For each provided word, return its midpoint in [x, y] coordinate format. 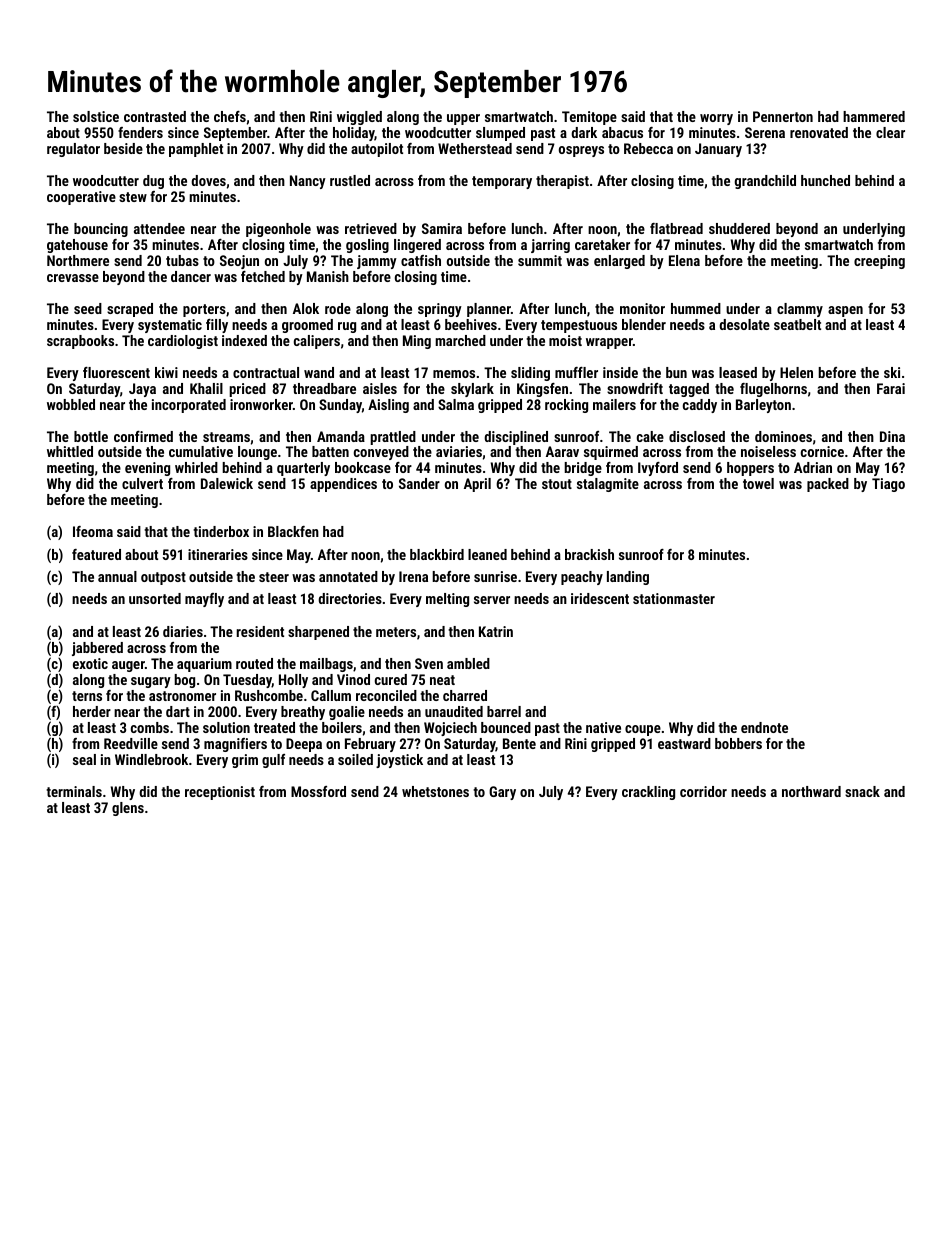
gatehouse [77, 246]
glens [128, 809]
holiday [354, 134]
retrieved [371, 228]
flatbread [676, 228]
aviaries [459, 451]
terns [87, 696]
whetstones [435, 791]
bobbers [738, 743]
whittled [70, 451]
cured [391, 679]
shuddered [739, 228]
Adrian [813, 467]
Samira [442, 228]
